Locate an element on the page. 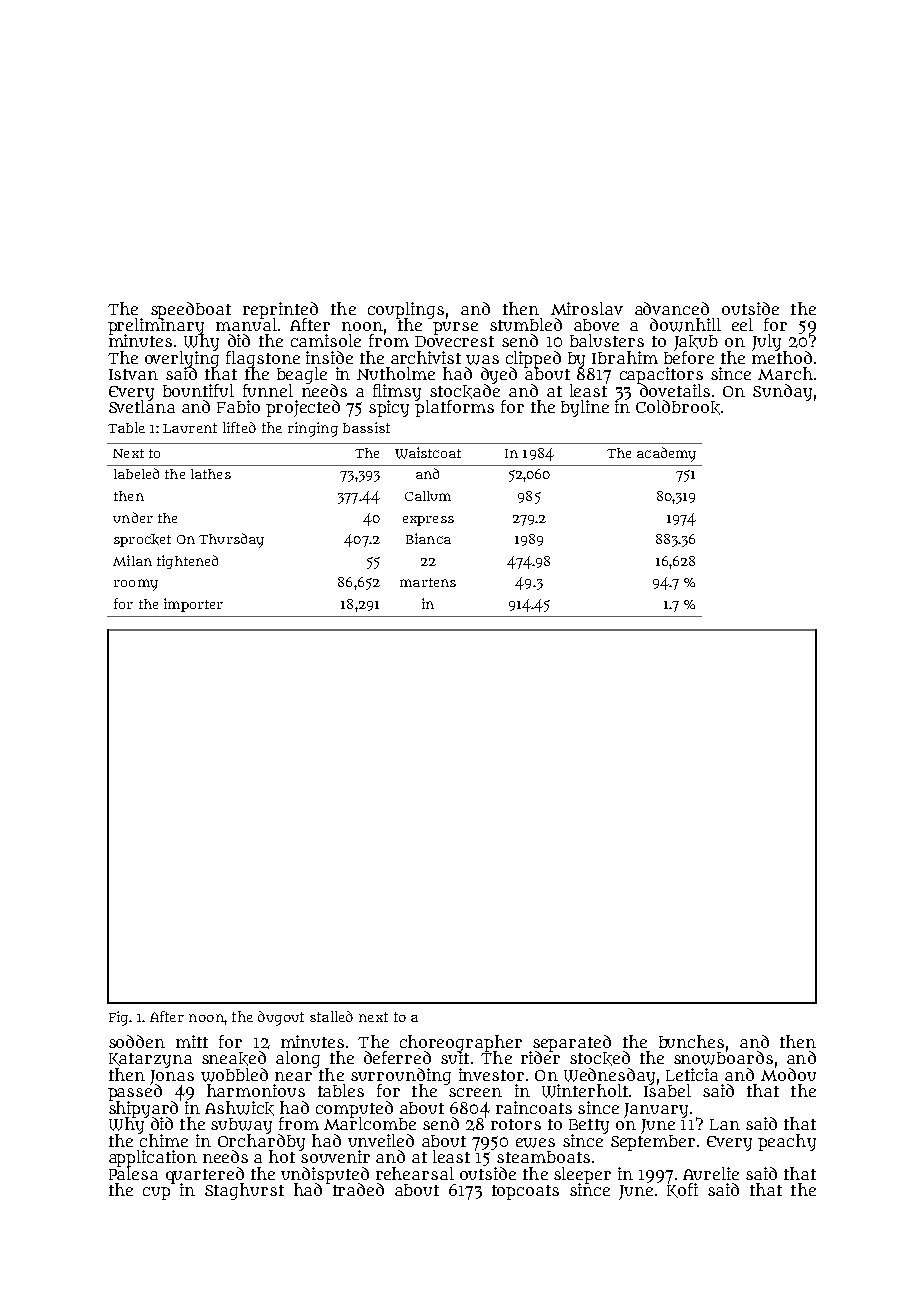 The image size is (924, 1314). martens is located at coordinates (428, 582).
